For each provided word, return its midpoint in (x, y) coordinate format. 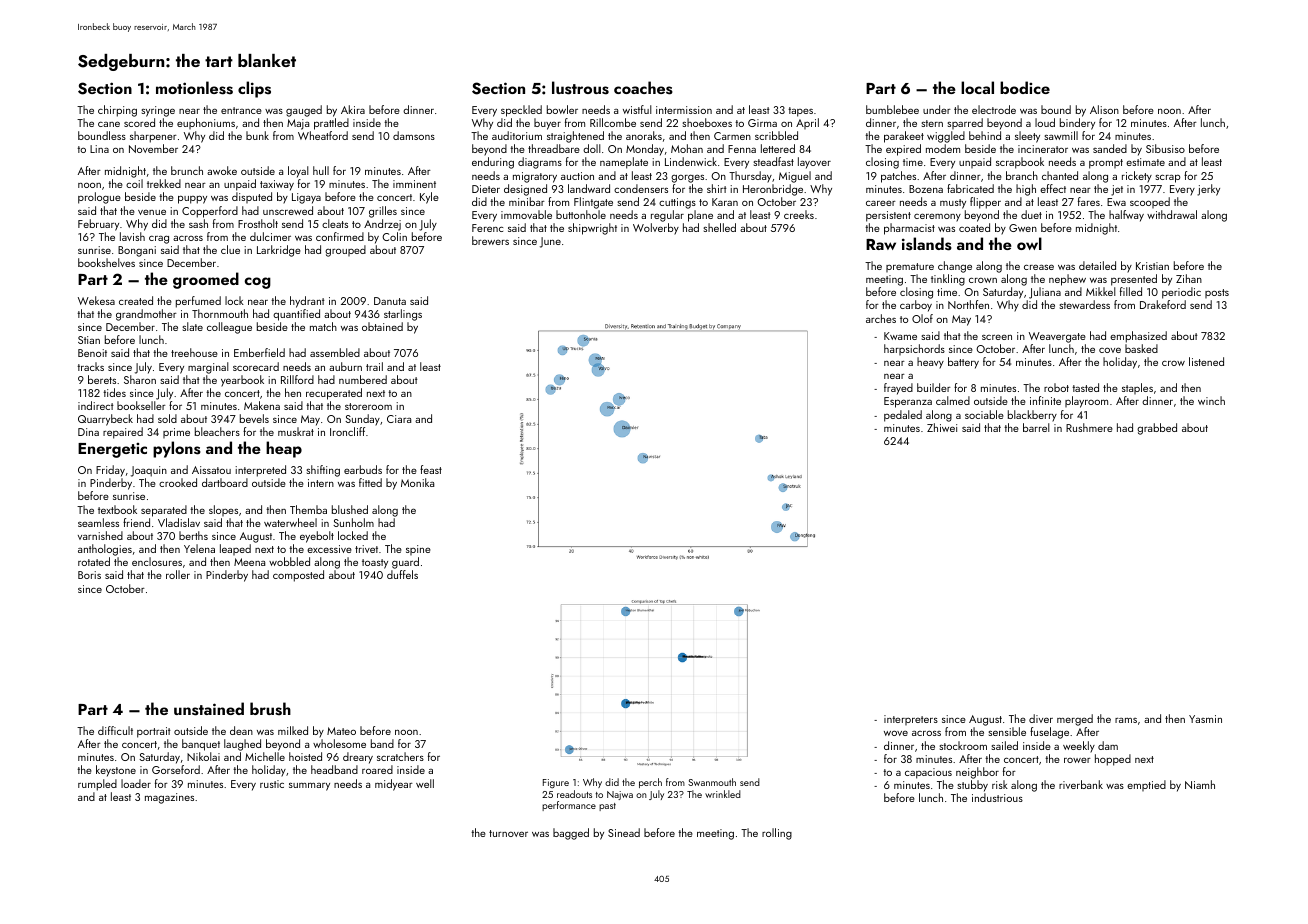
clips (254, 89)
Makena (262, 405)
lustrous (580, 88)
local (977, 87)
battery (963, 363)
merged (1075, 720)
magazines (169, 798)
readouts (574, 794)
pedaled (903, 416)
